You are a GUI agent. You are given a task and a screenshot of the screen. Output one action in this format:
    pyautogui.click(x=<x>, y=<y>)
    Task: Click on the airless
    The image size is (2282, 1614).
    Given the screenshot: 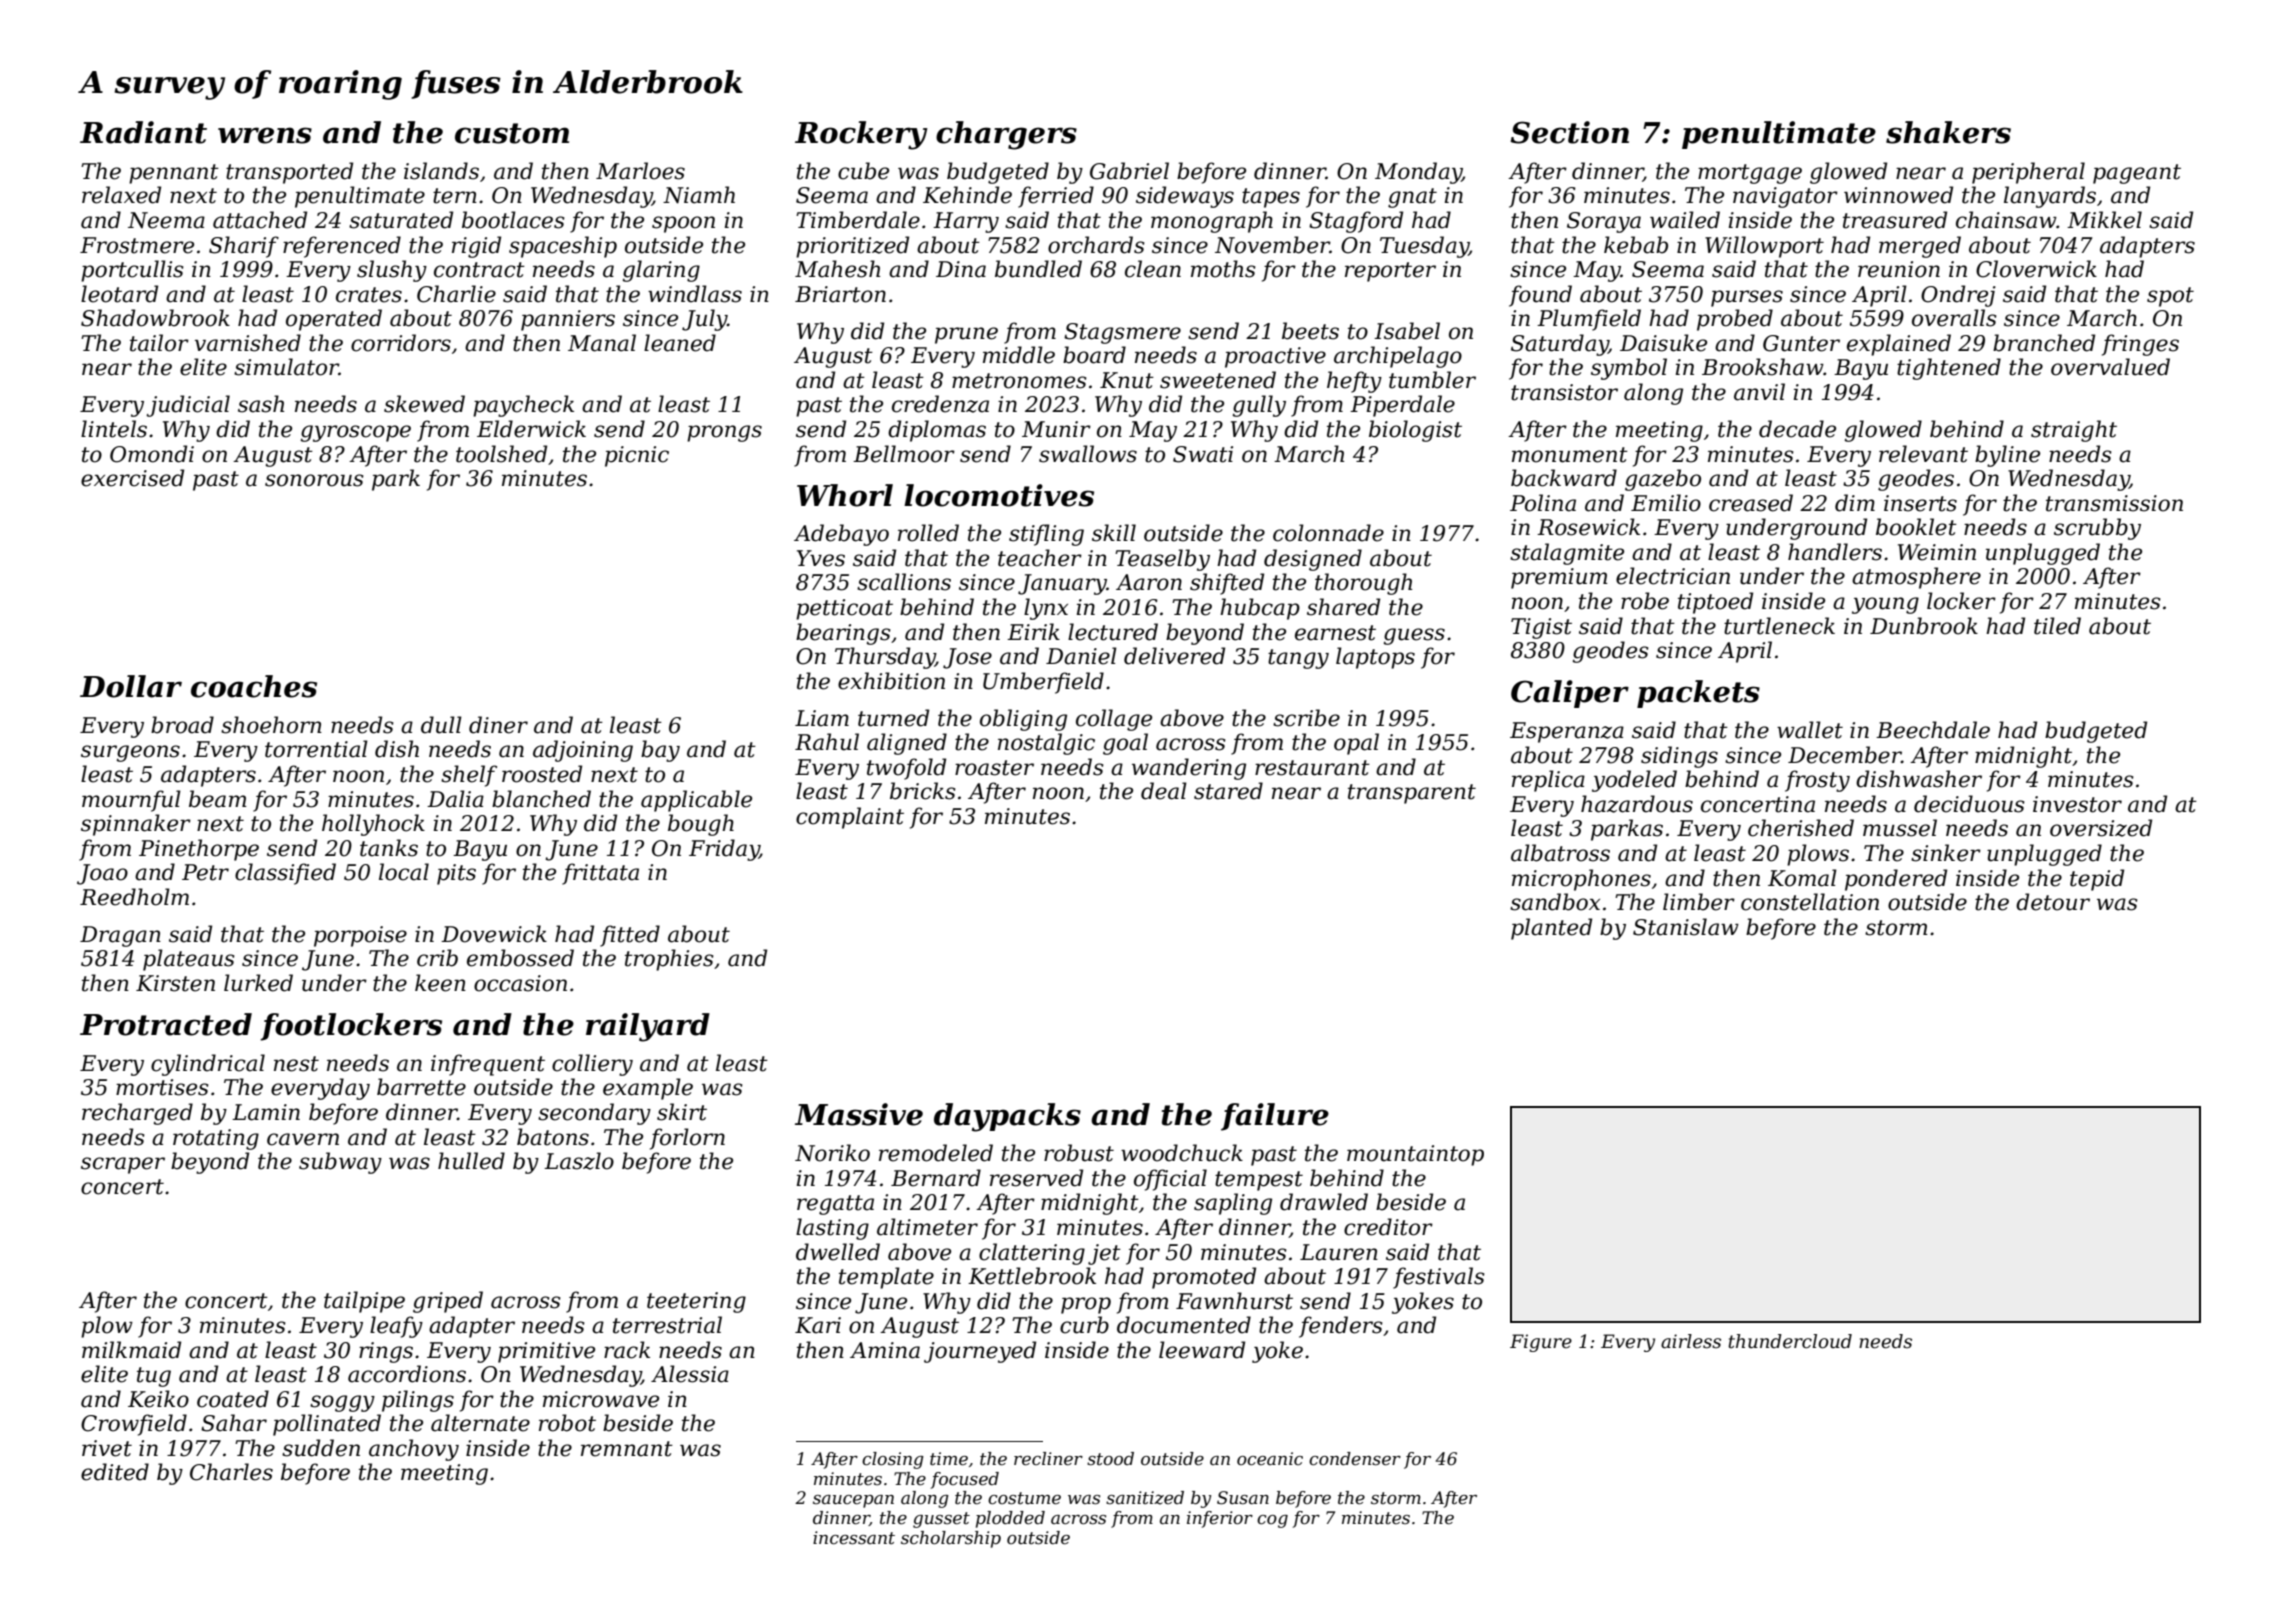 What is the action you would take?
    pyautogui.click(x=1691, y=1341)
